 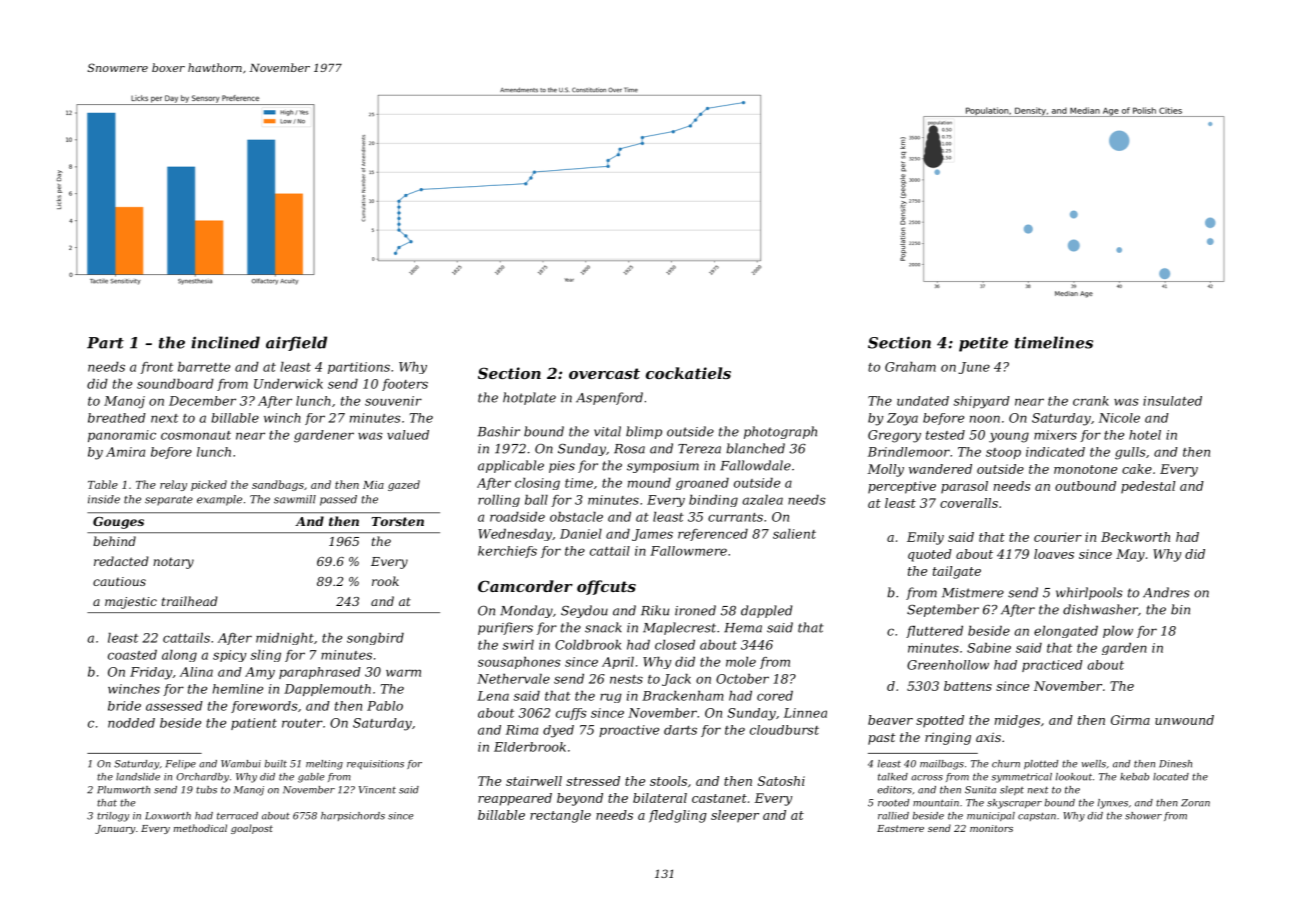 I want to click on applicable, so click(x=511, y=466).
